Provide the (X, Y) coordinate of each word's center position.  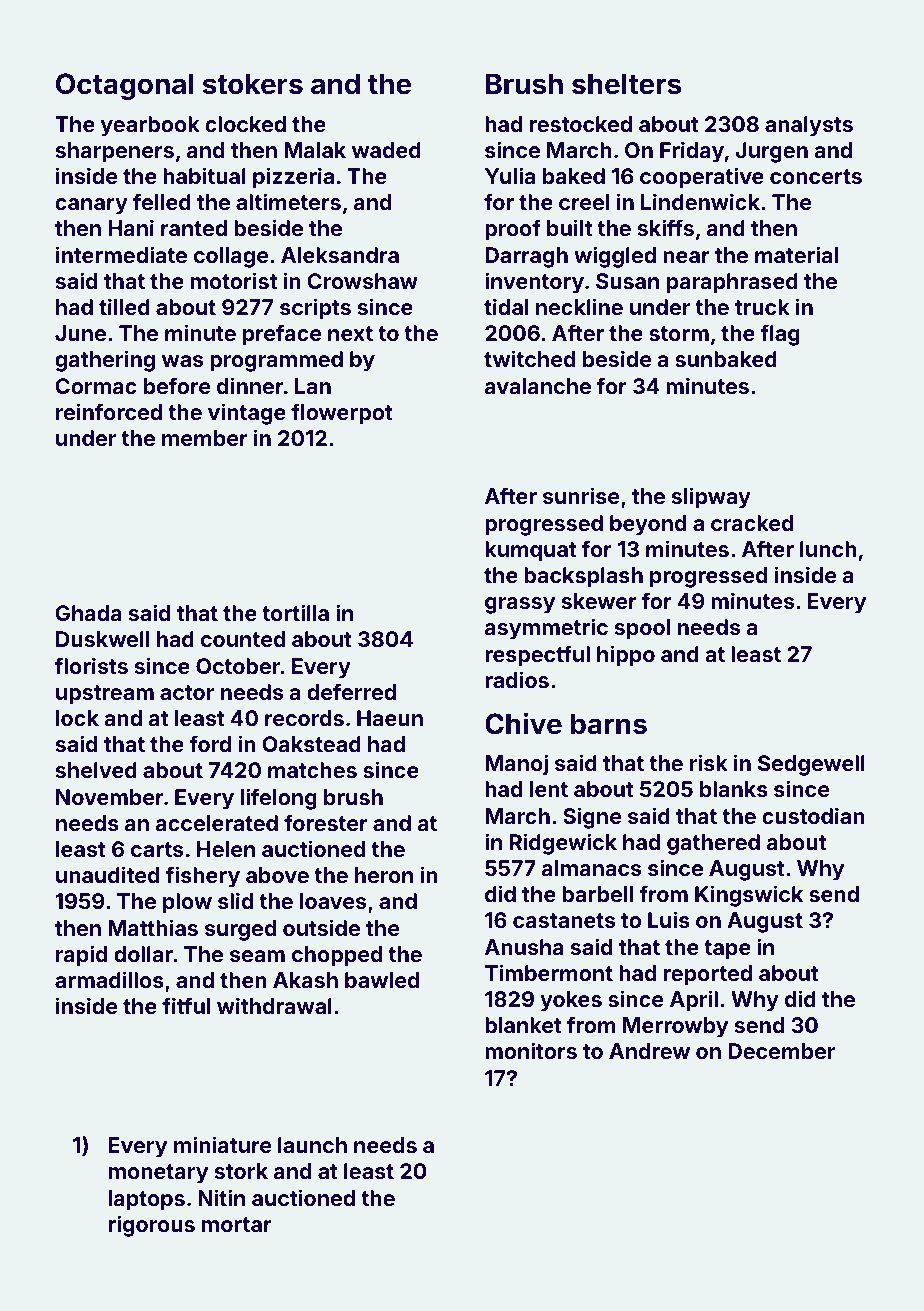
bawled (382, 980)
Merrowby (675, 1027)
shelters (626, 84)
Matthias (153, 927)
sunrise (581, 495)
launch (312, 1145)
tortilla (295, 612)
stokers (253, 84)
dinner (250, 385)
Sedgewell (811, 765)
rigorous (152, 1226)
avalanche (538, 386)
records (304, 718)
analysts (809, 126)
